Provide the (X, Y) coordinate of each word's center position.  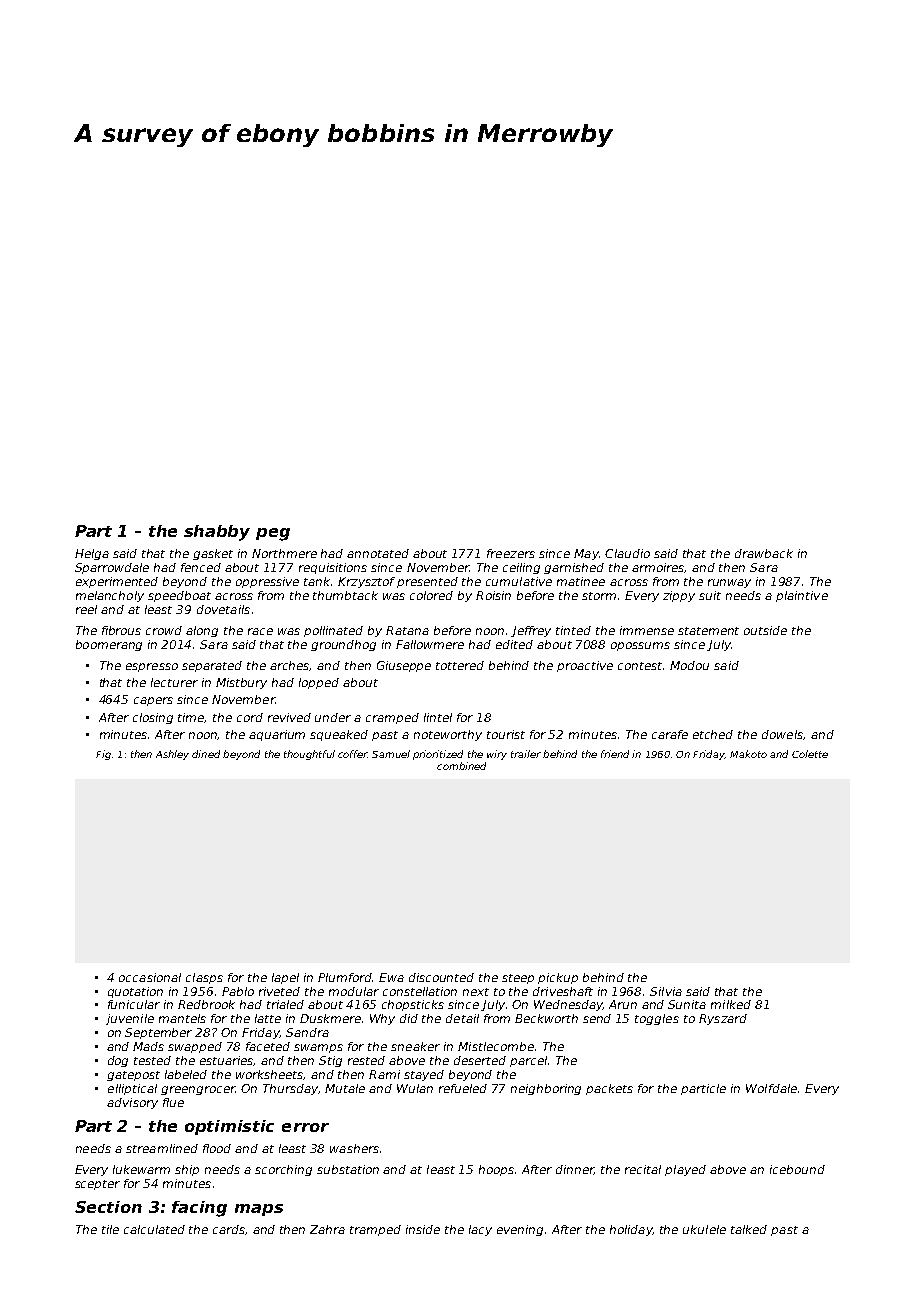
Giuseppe (404, 666)
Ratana (407, 630)
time (191, 718)
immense (647, 630)
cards (229, 1230)
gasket (213, 554)
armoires (658, 568)
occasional (150, 977)
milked (731, 1004)
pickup (558, 978)
